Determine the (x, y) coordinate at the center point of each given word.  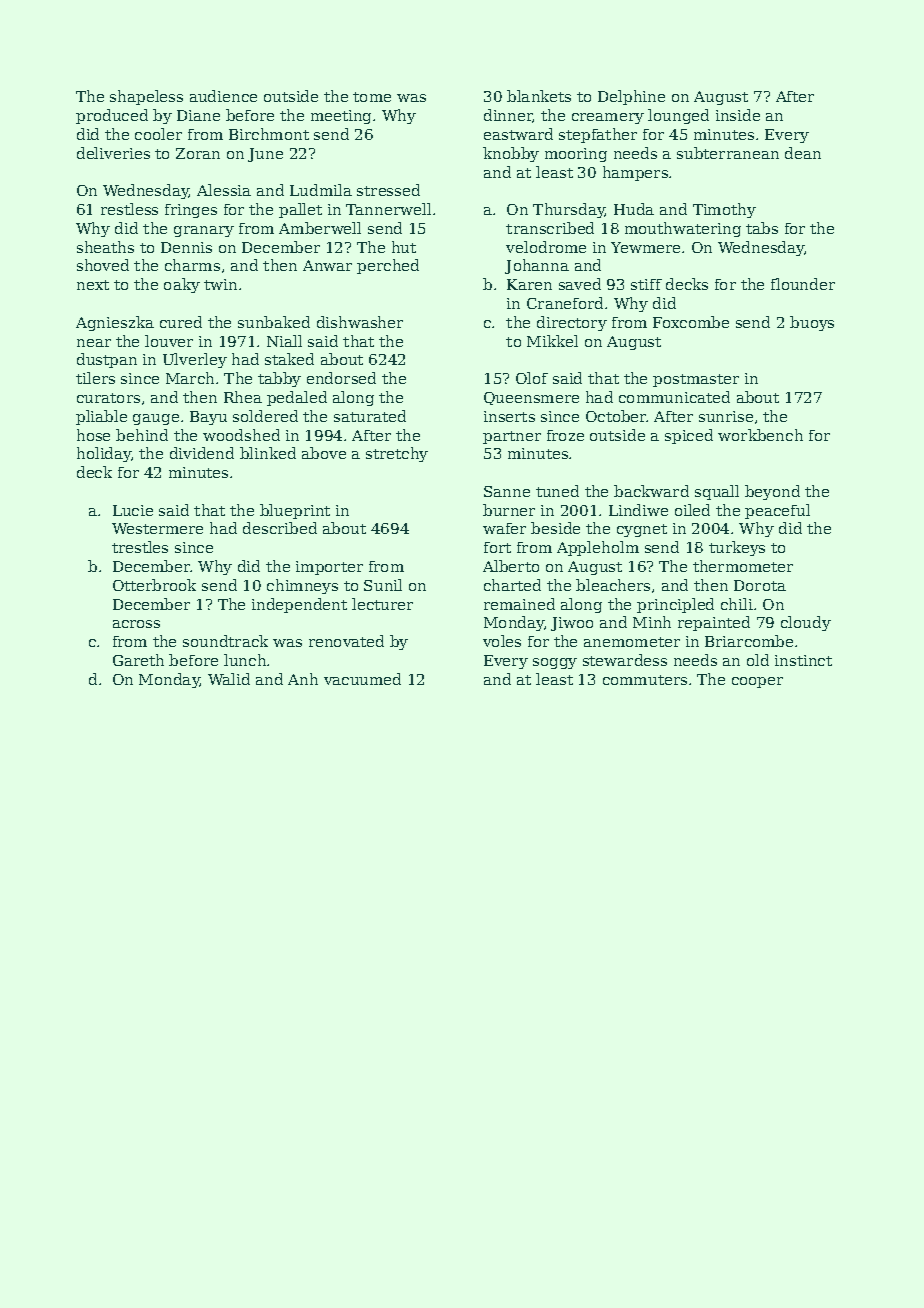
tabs (762, 228)
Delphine (631, 97)
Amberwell (320, 228)
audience (223, 96)
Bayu (208, 418)
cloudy (806, 623)
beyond (772, 492)
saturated (370, 416)
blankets (539, 96)
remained (519, 604)
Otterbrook (154, 585)
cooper (757, 682)
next (93, 285)
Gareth (138, 660)
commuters (645, 680)
